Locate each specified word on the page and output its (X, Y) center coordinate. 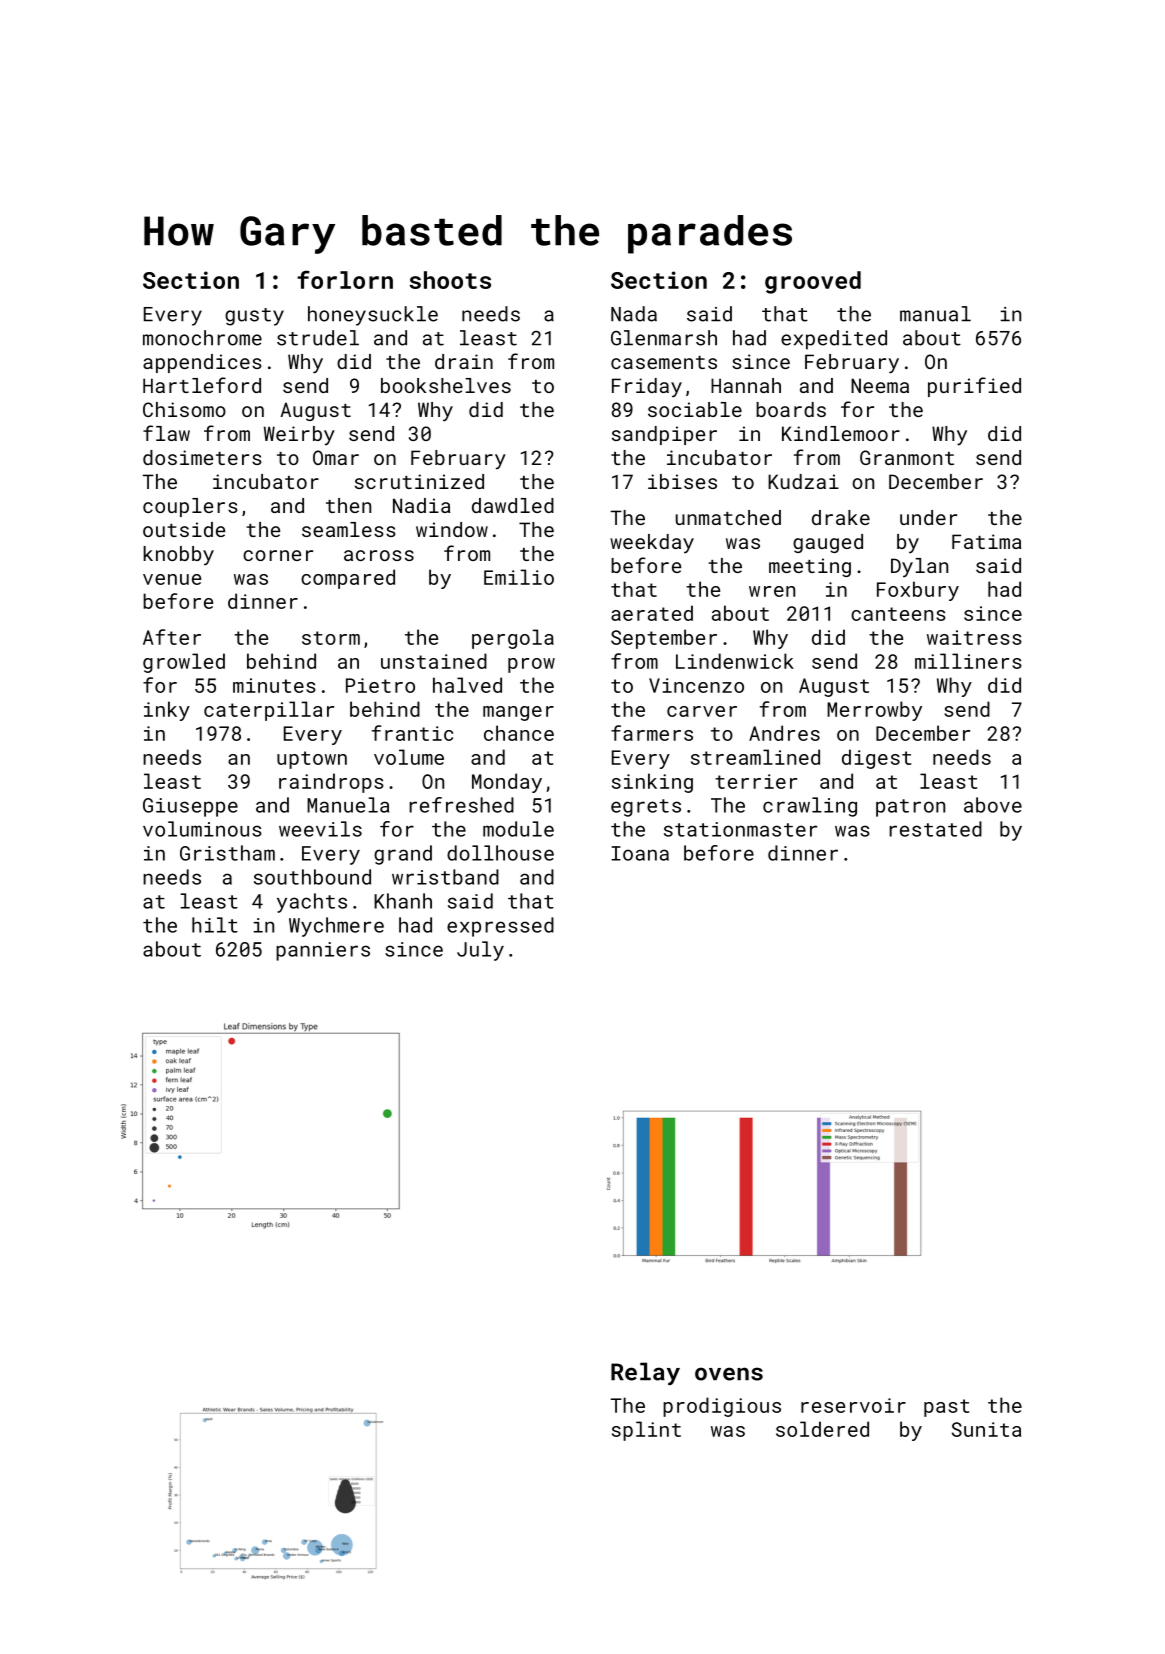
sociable (695, 409)
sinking (652, 783)
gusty (254, 317)
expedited (834, 340)
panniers (323, 951)
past (947, 1408)
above (993, 805)
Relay (645, 1373)
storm (331, 638)
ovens (729, 1374)
